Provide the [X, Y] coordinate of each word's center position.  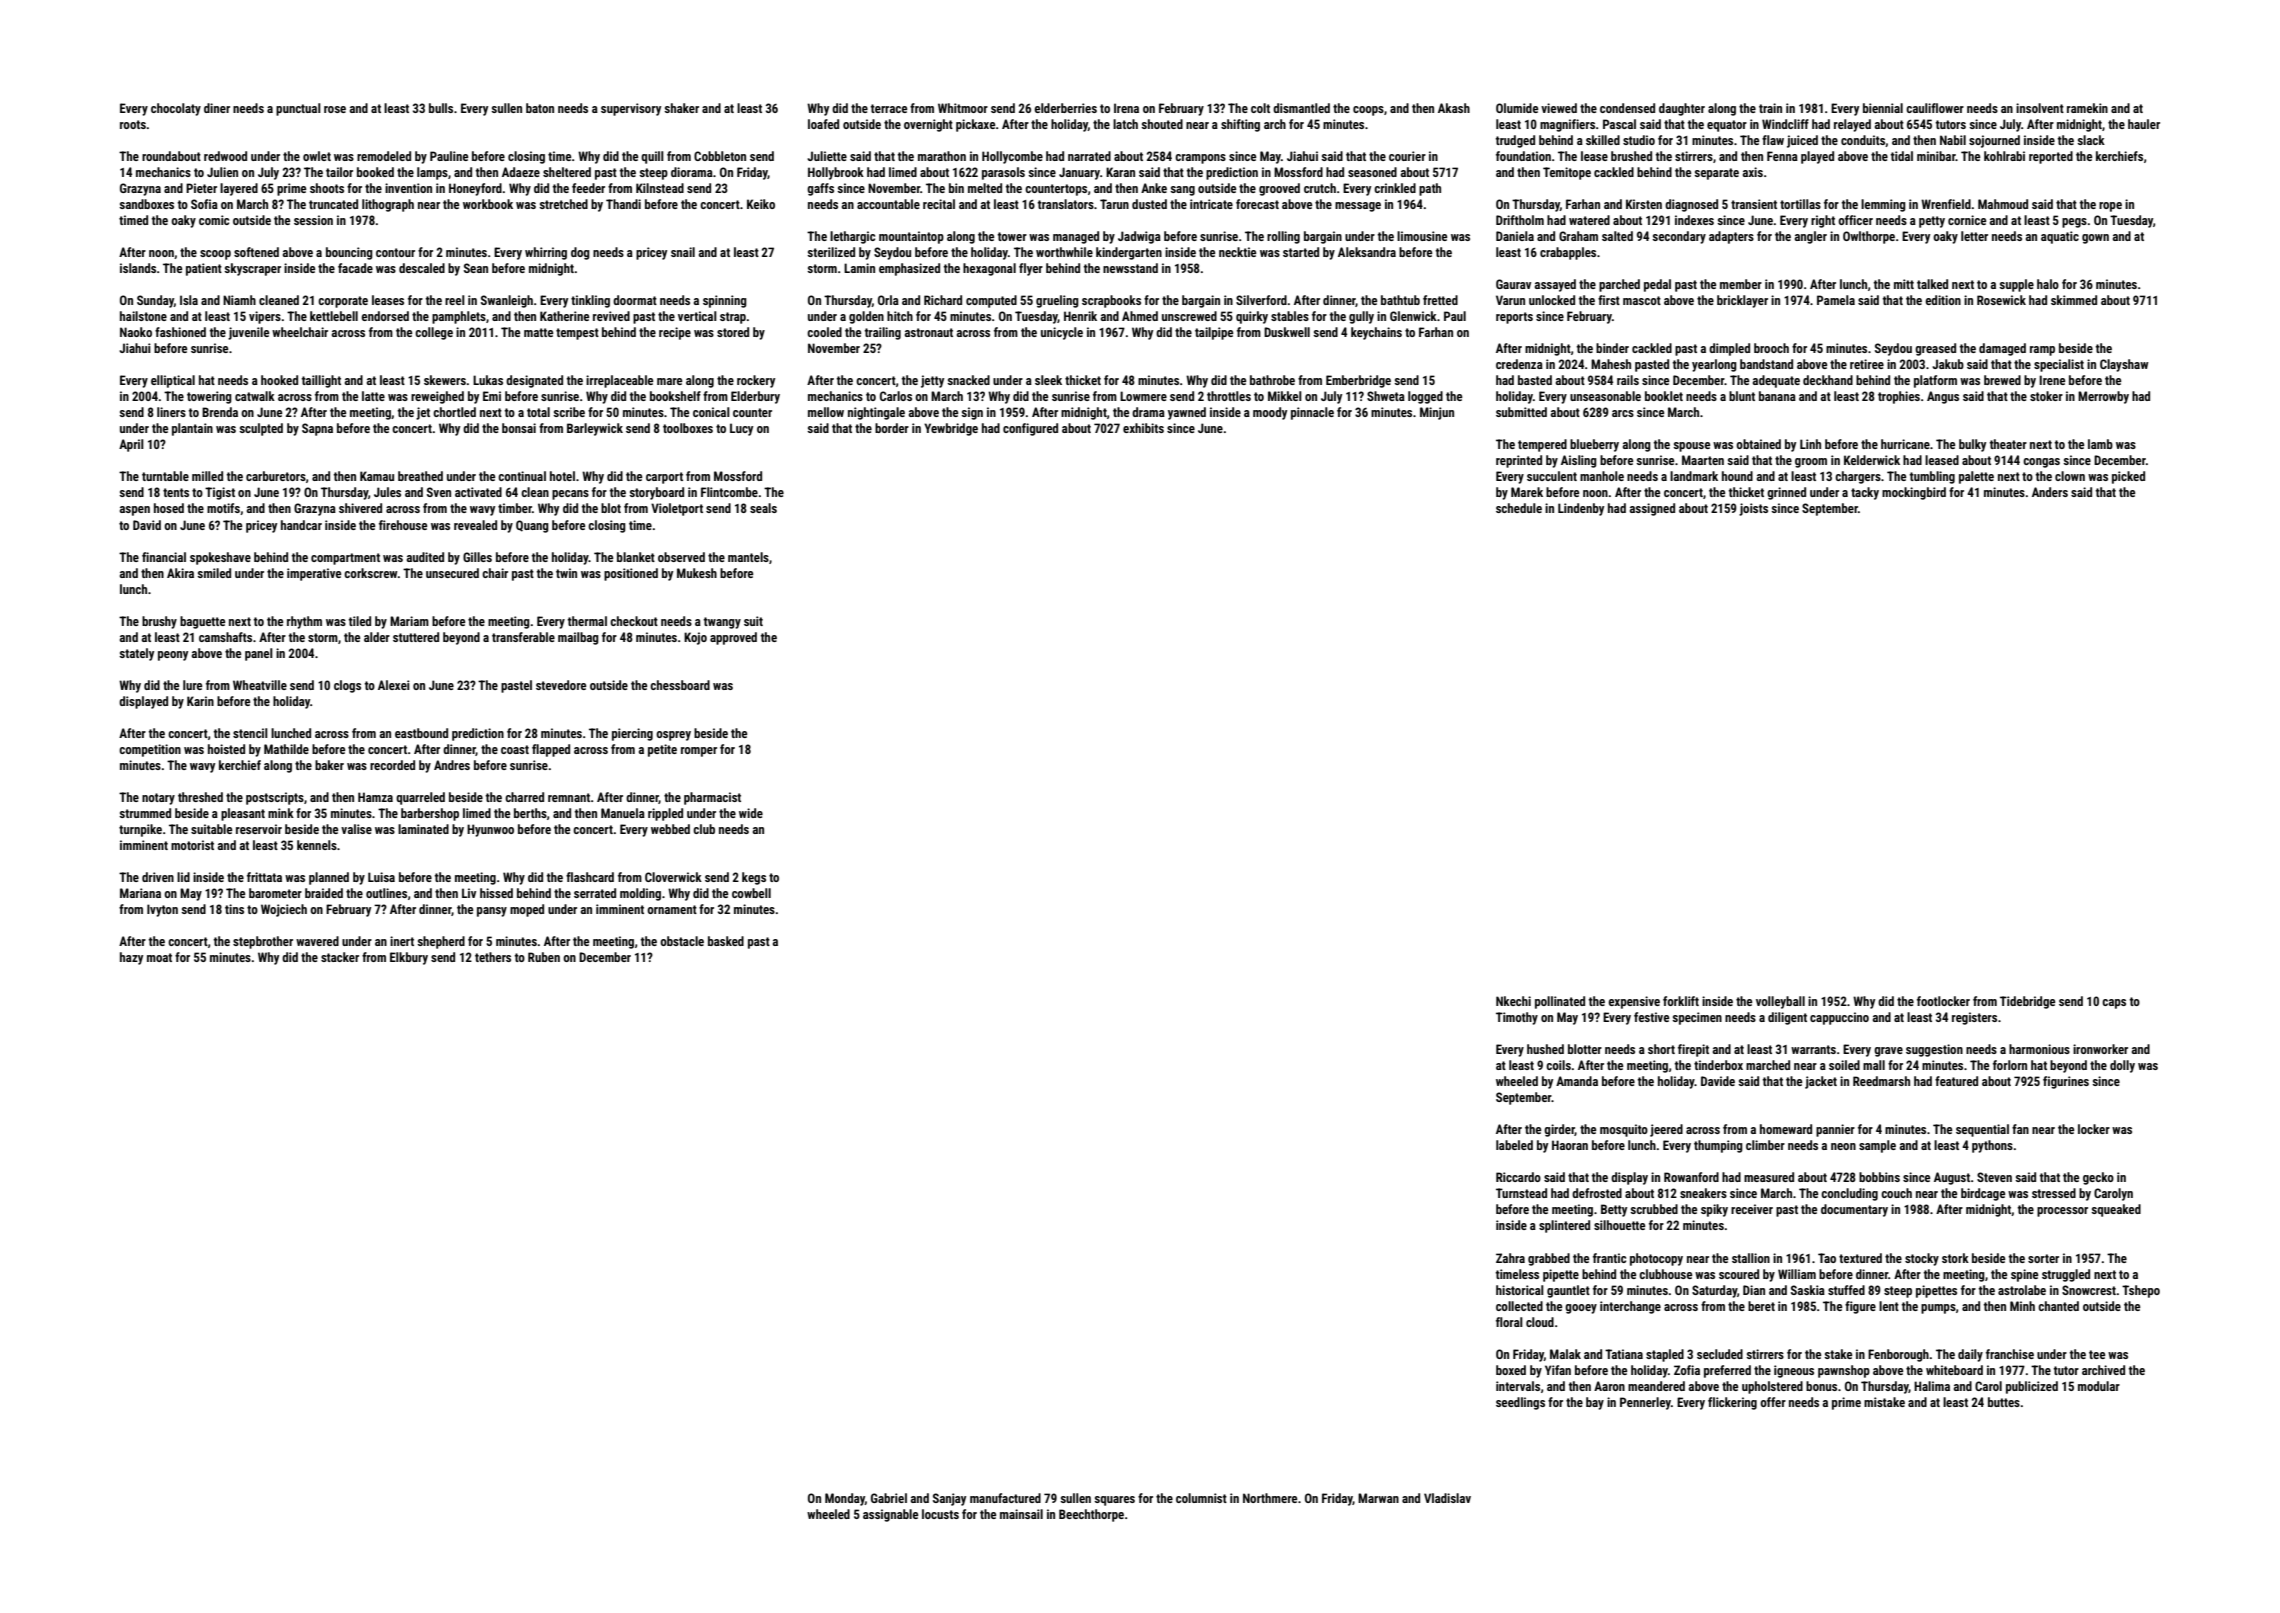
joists [1753, 509]
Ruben [544, 957]
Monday [845, 1499]
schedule [1519, 508]
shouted [1162, 124]
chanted [2058, 1306]
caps [2114, 1004]
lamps [432, 173]
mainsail [1021, 1514]
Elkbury [409, 958]
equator [1727, 126]
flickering [1732, 1403]
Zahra [1510, 1258]
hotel [562, 476]
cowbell [751, 893]
